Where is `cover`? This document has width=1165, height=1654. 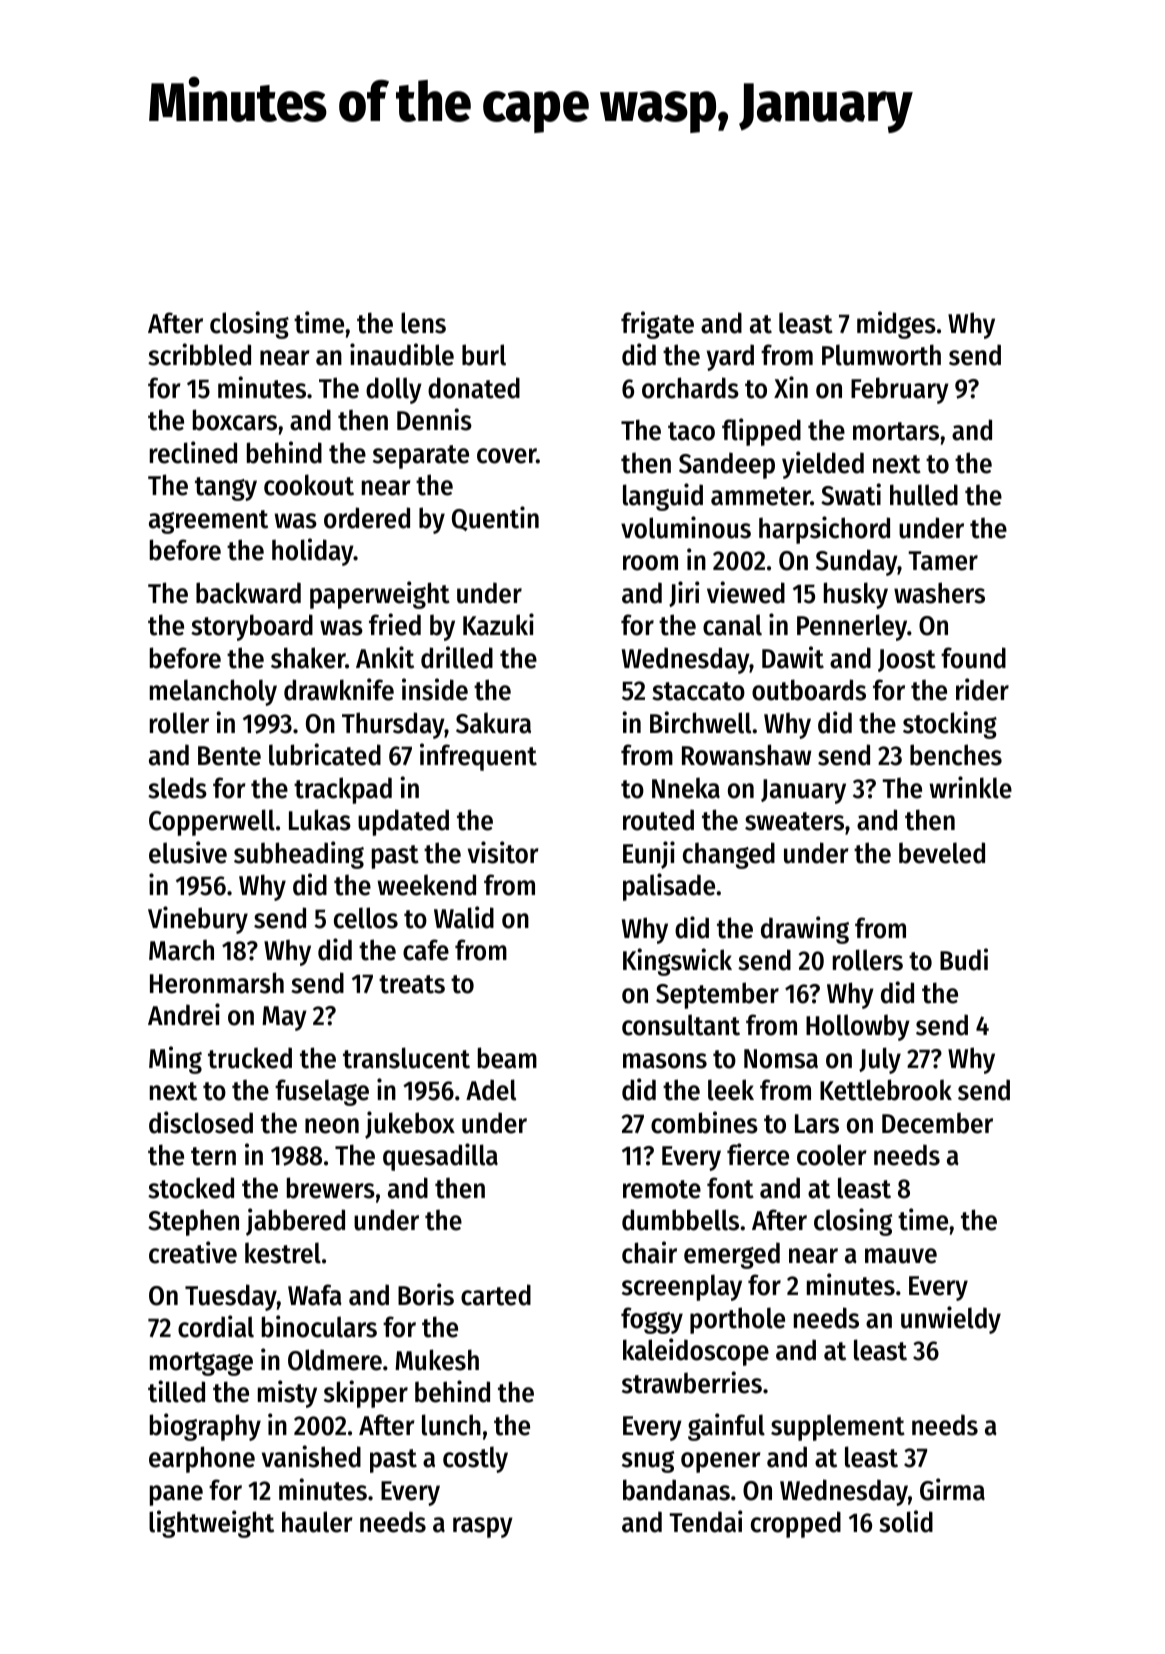
cover is located at coordinates (506, 456).
